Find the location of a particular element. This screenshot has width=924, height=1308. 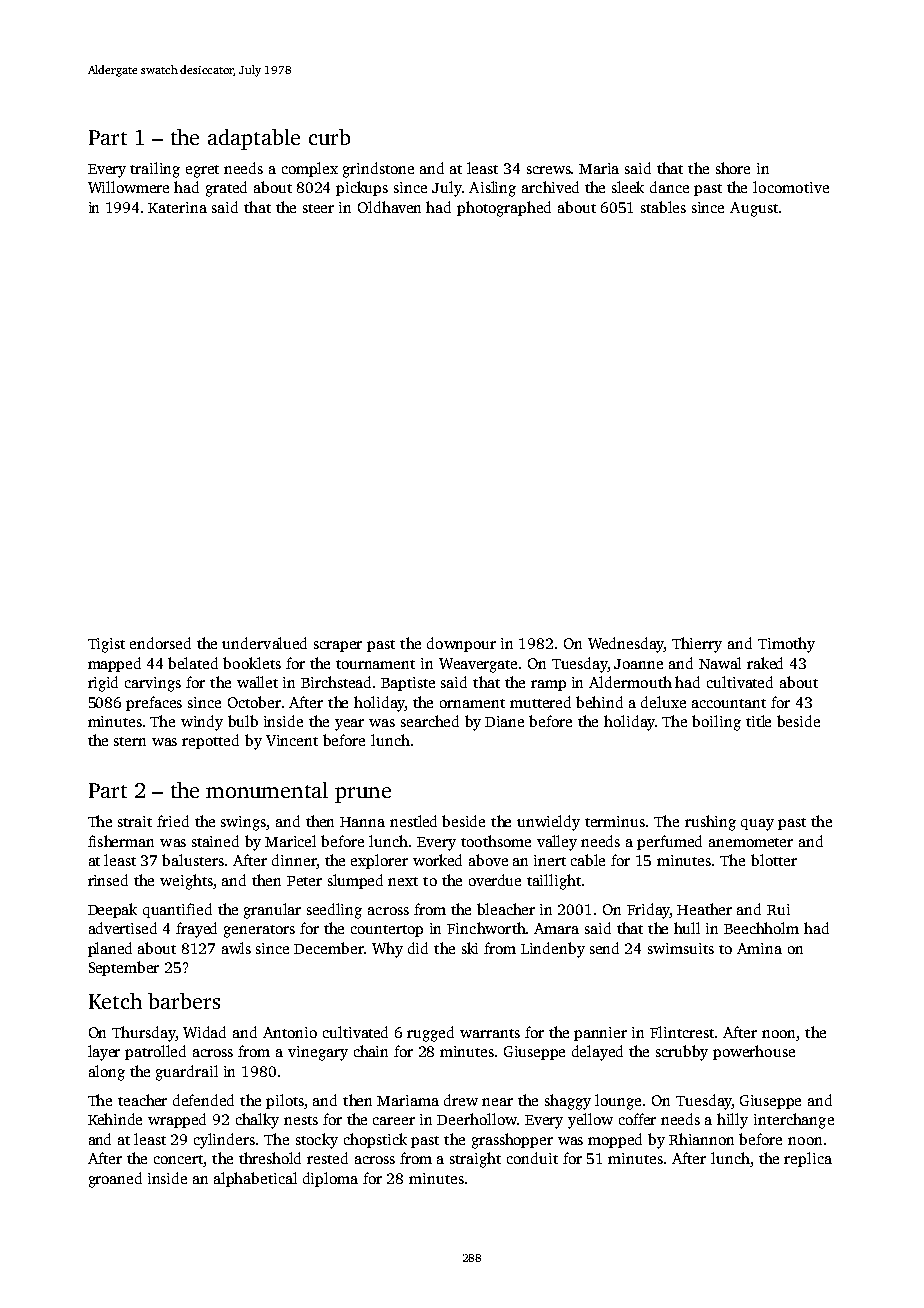

curb is located at coordinates (329, 137).
